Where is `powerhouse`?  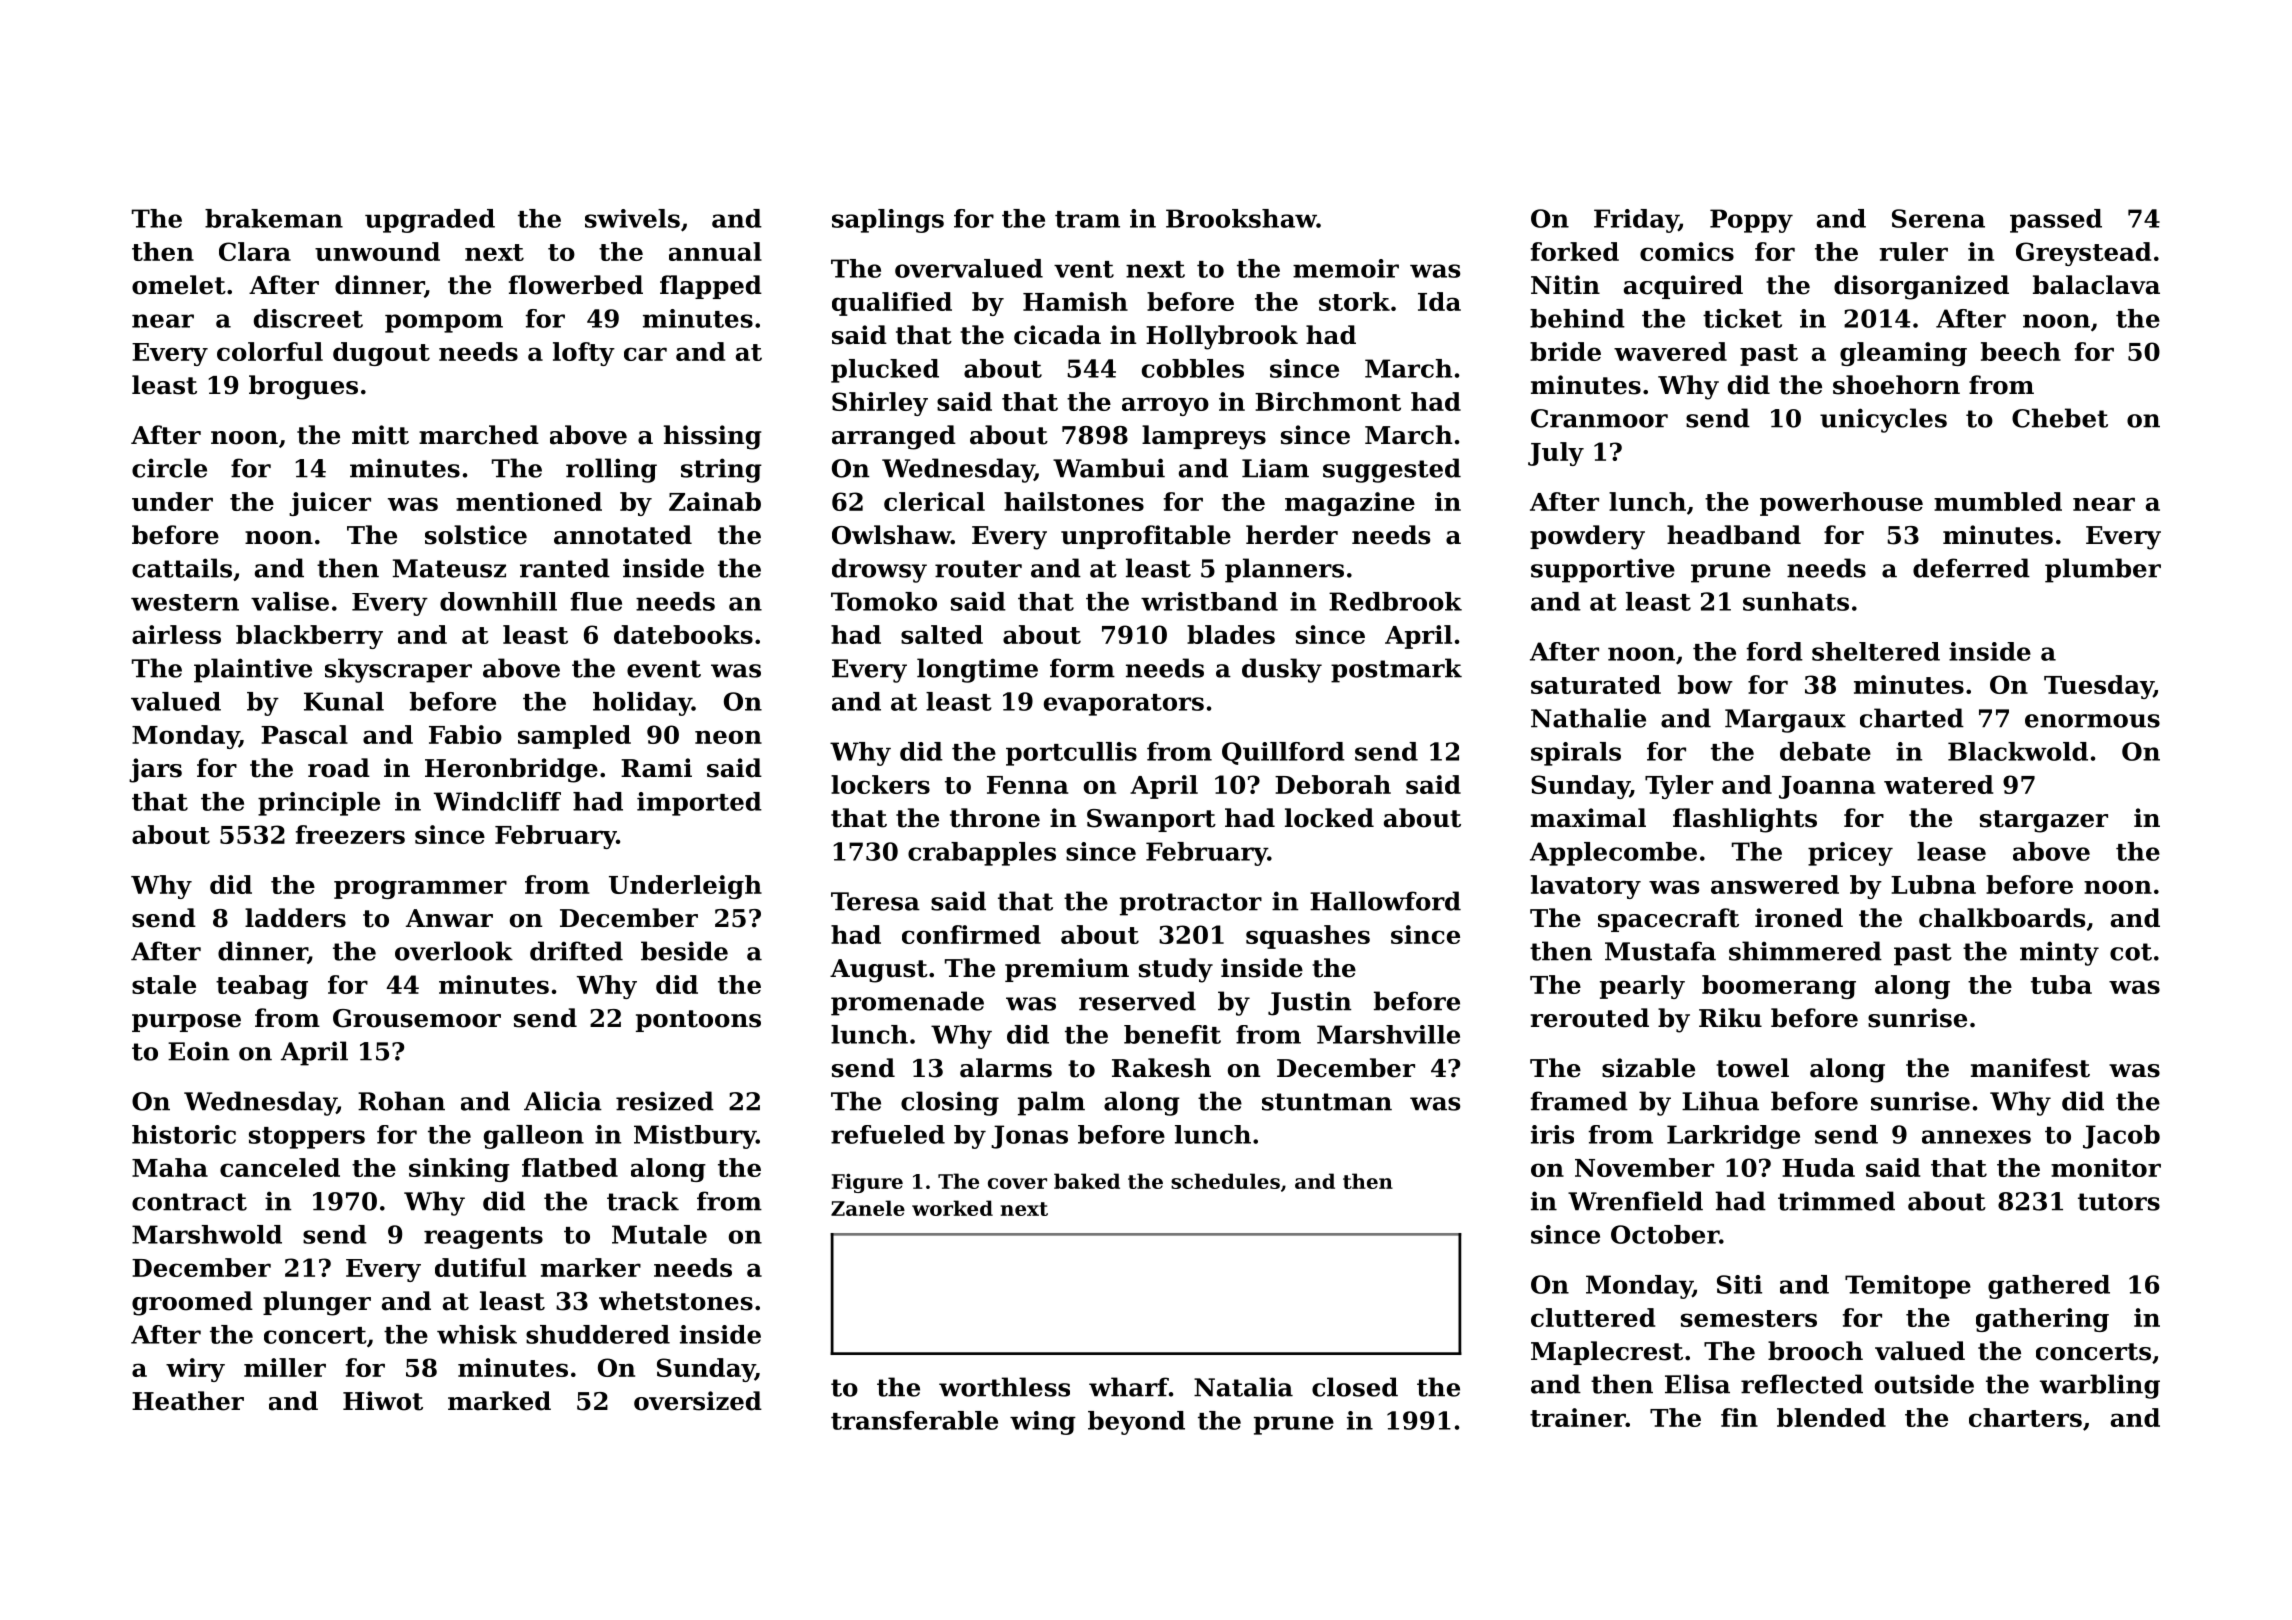
powerhouse is located at coordinates (1841, 504).
